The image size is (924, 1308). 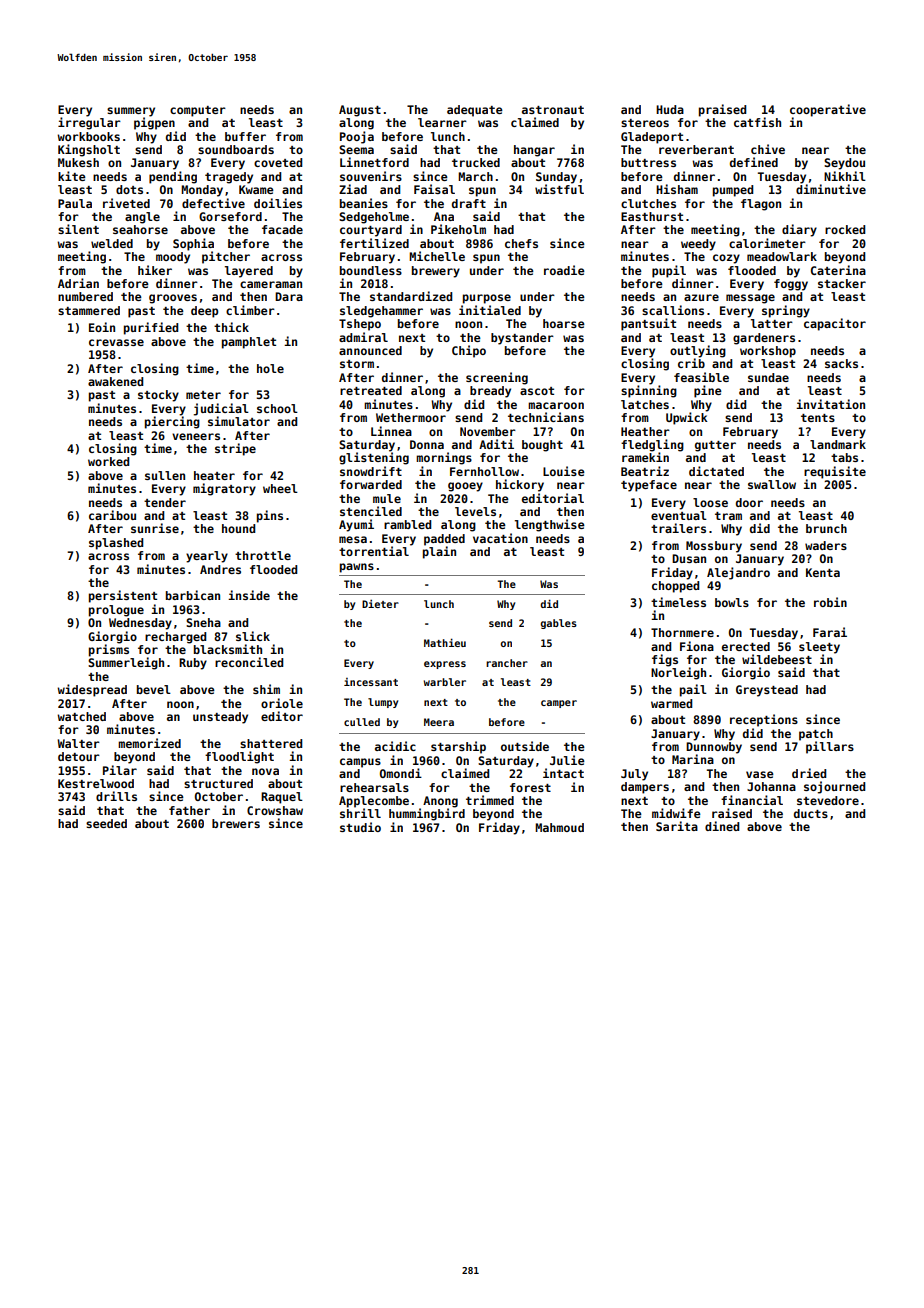 I want to click on reverberant, so click(x=696, y=149).
